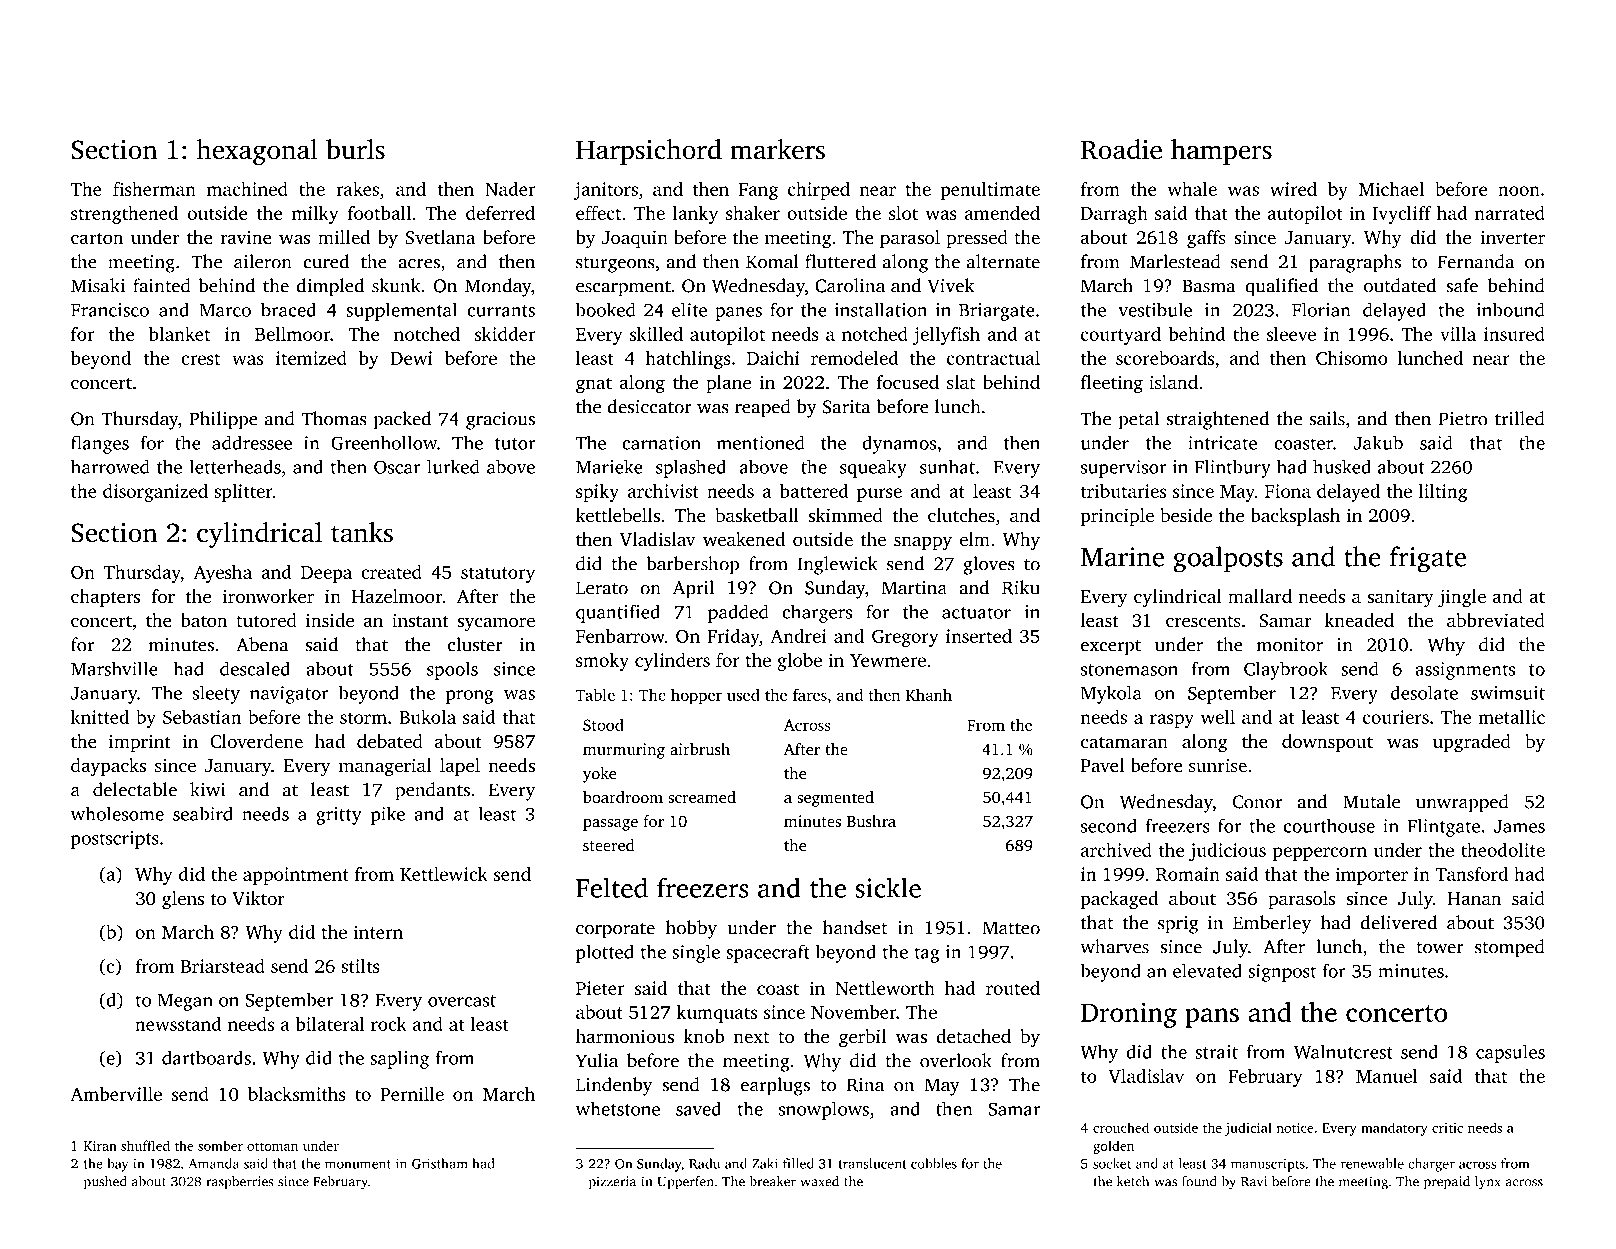 The image size is (1616, 1249). What do you see at coordinates (819, 191) in the document?
I see `chirped` at bounding box center [819, 191].
